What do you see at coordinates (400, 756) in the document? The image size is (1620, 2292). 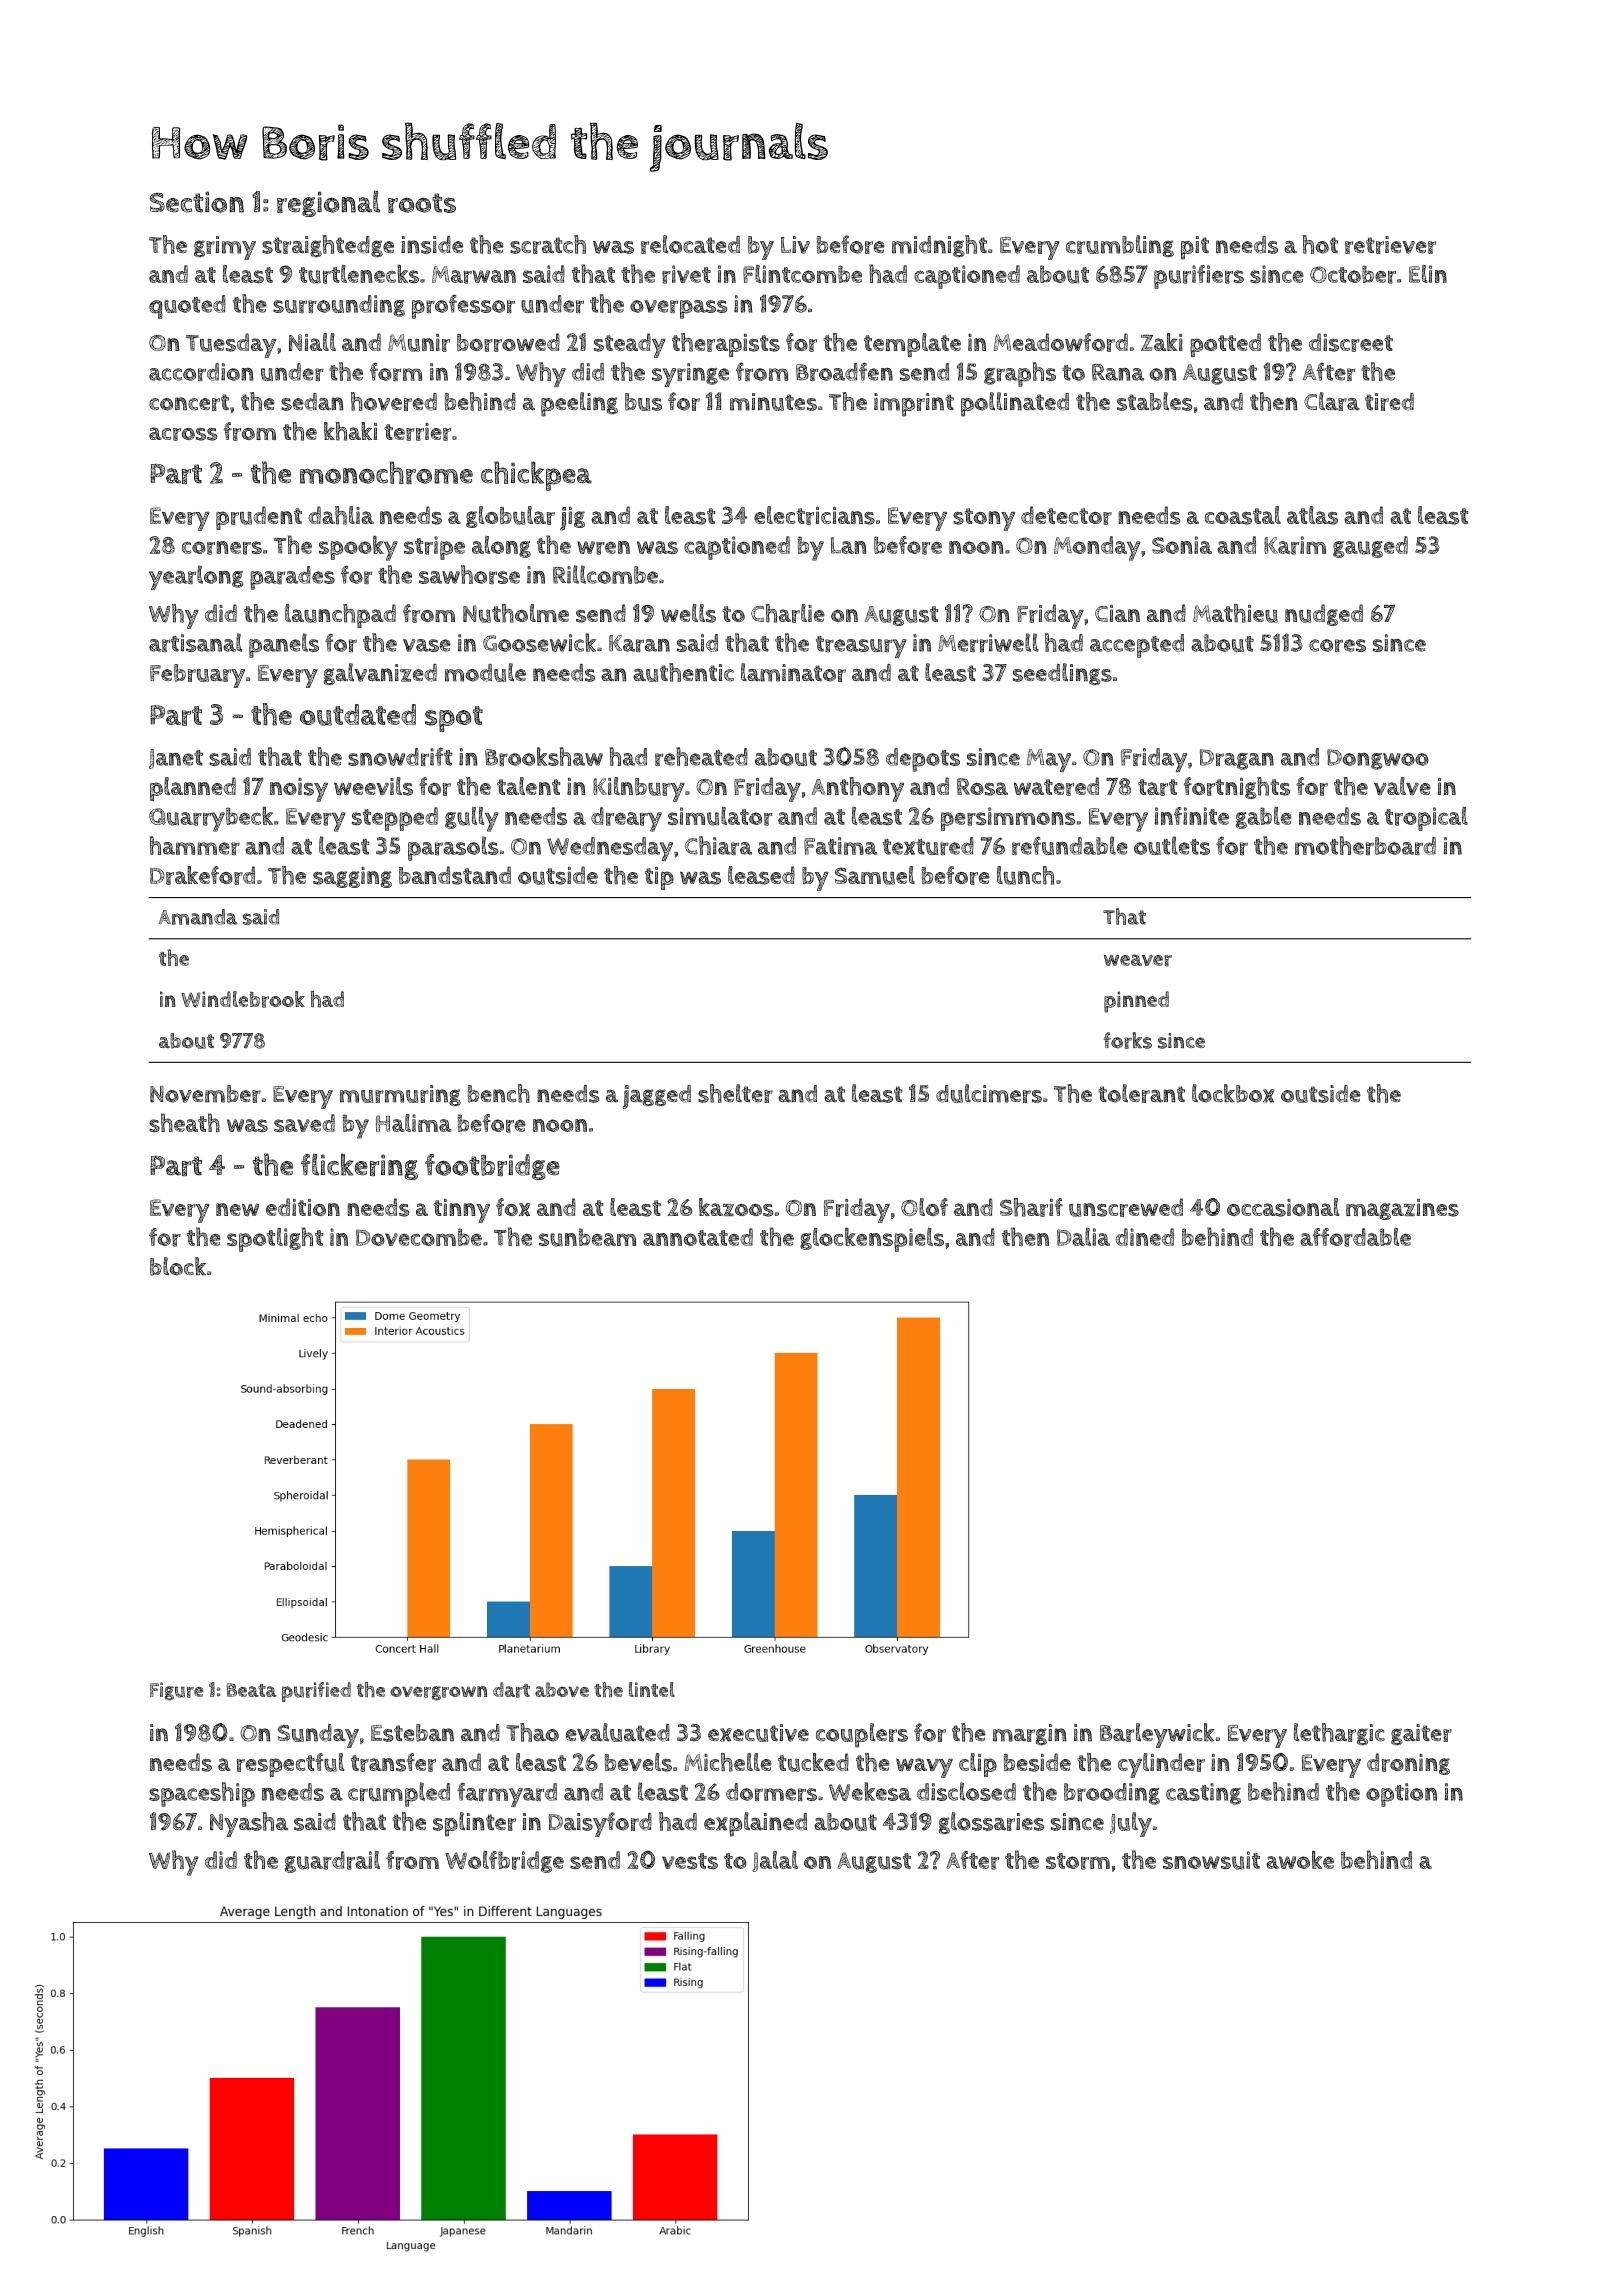 I see `snowdrift` at bounding box center [400, 756].
